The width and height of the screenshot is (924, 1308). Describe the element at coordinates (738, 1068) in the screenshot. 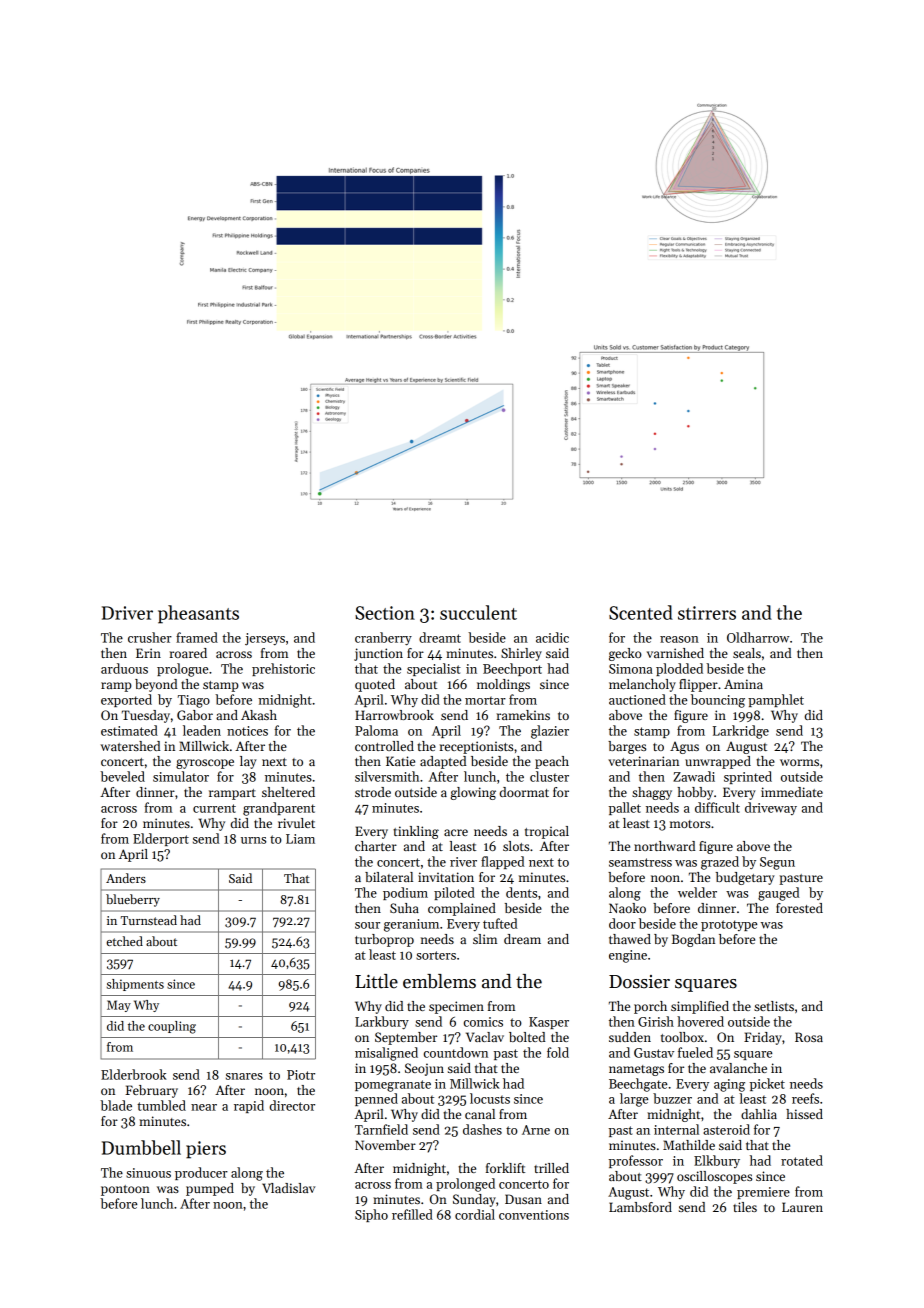

I see `avalanche` at that location.
